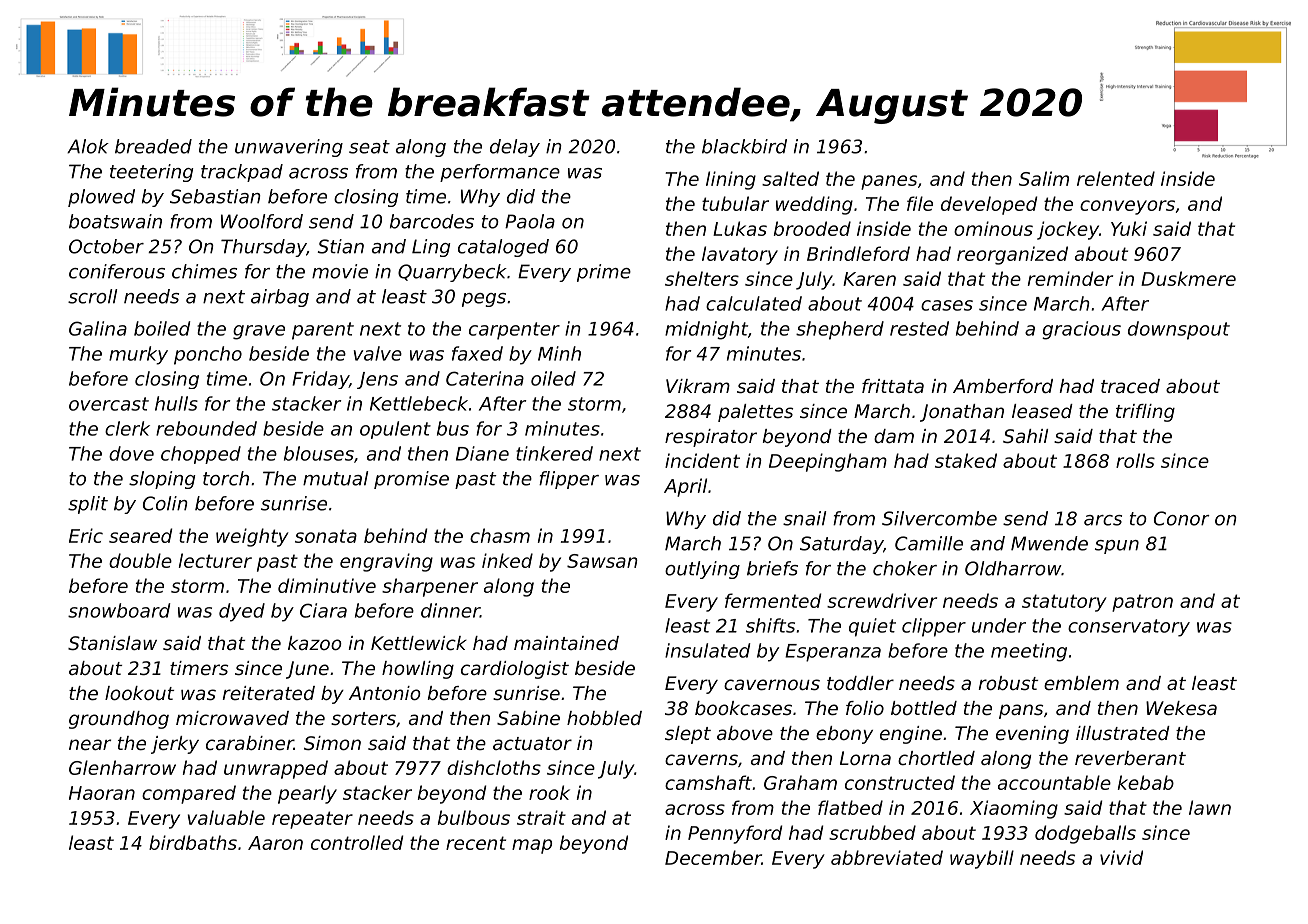 This screenshot has width=1308, height=924. I want to click on robust, so click(1008, 683).
